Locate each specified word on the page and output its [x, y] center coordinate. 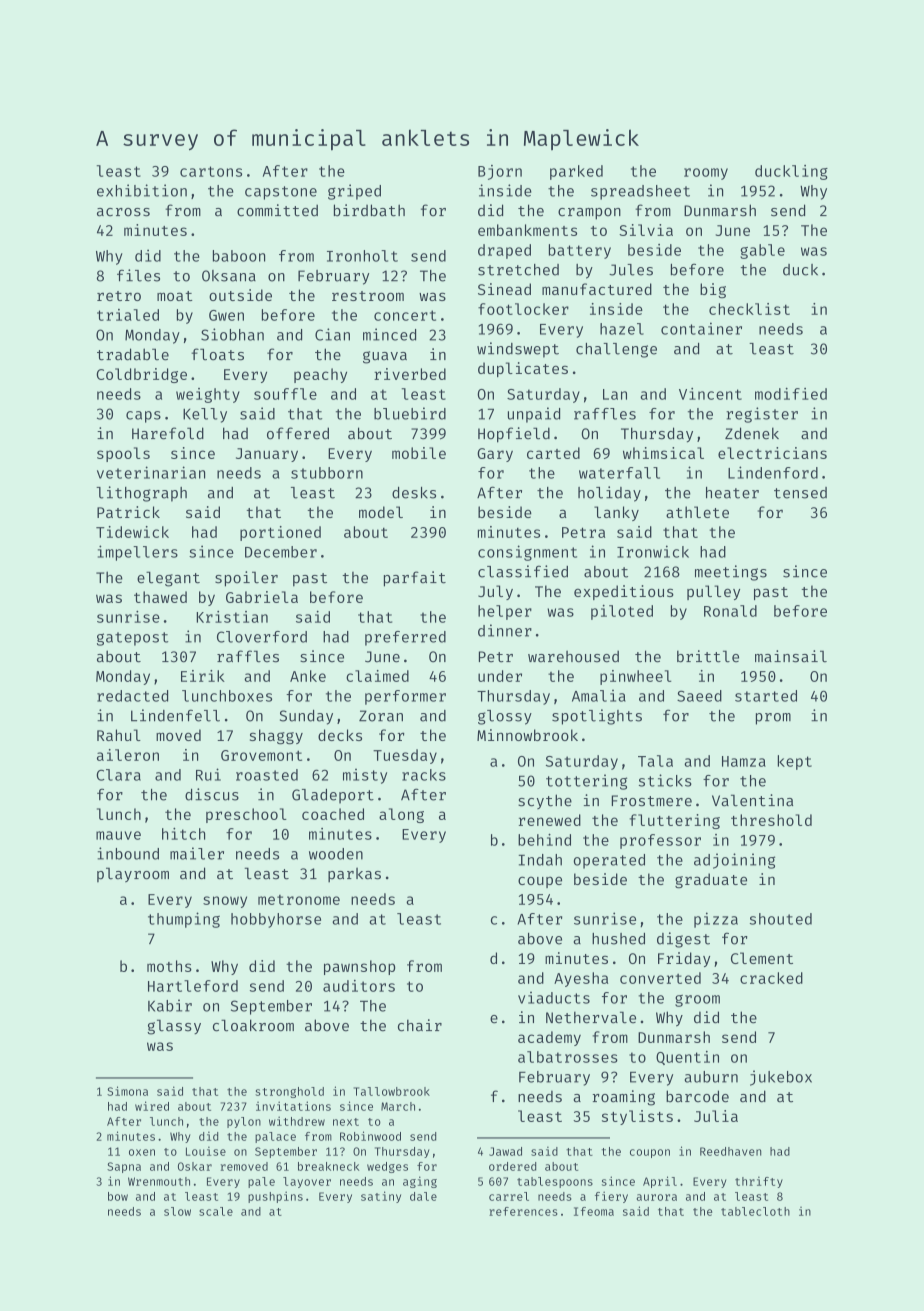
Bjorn [500, 172]
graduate [711, 881]
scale [216, 1211]
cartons [211, 171]
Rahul [119, 735]
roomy [706, 174]
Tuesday [405, 756]
